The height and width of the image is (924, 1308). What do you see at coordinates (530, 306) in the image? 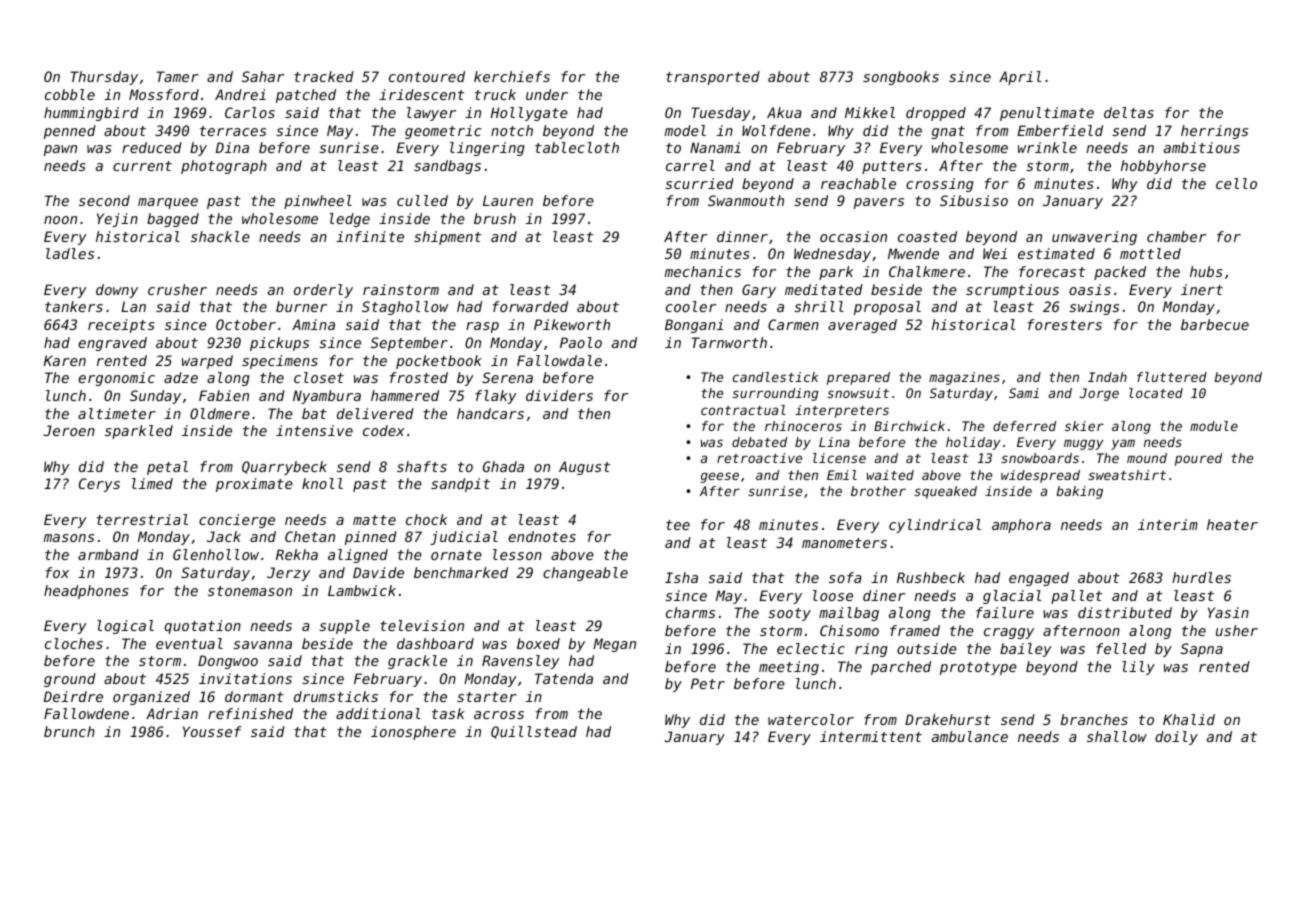
I see `forwarded` at bounding box center [530, 306].
